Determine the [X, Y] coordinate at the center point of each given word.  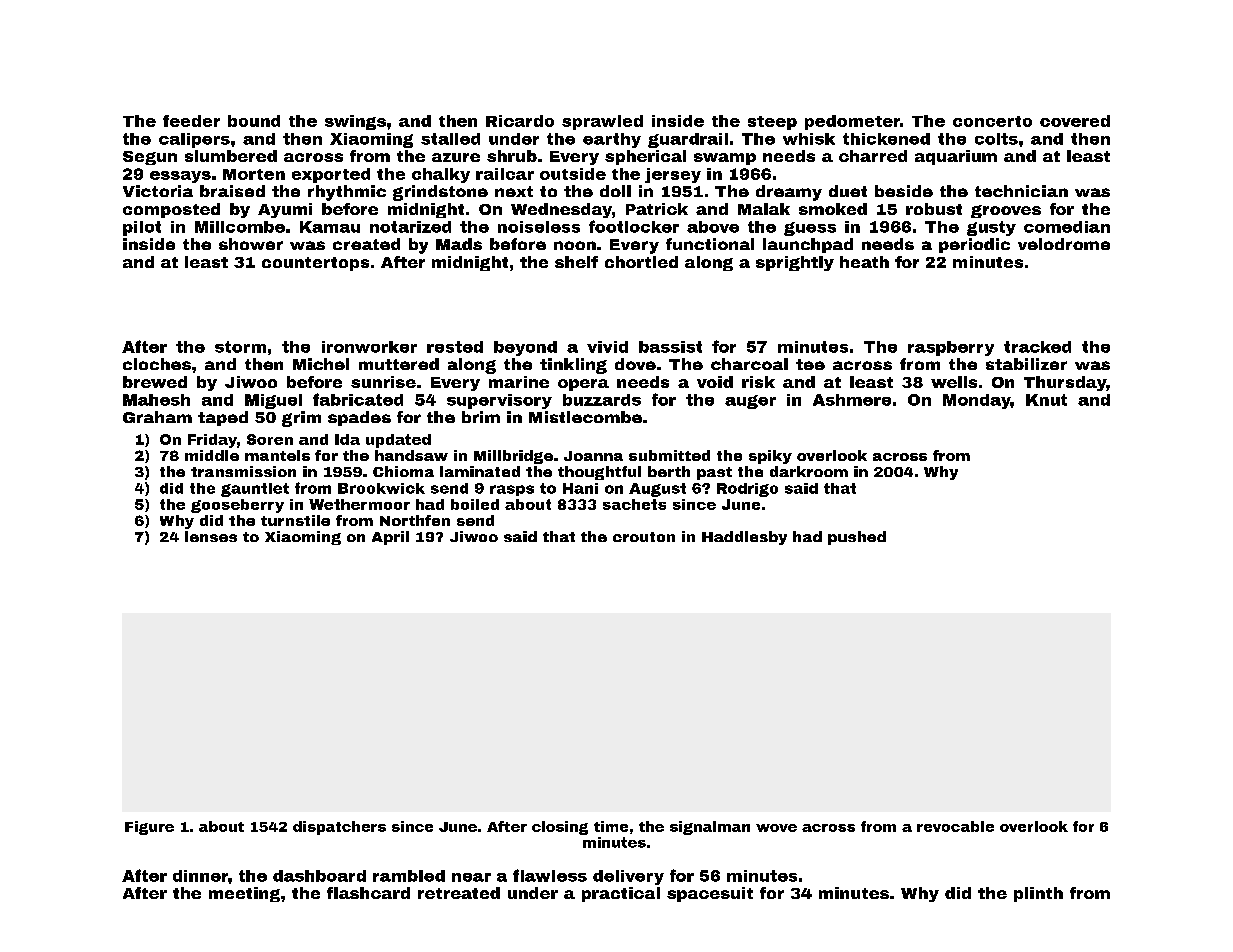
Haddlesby [744, 538]
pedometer [852, 122]
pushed [857, 538]
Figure [149, 828]
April [390, 538]
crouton [644, 537]
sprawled [602, 122]
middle [212, 455]
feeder [191, 121]
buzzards [602, 400]
